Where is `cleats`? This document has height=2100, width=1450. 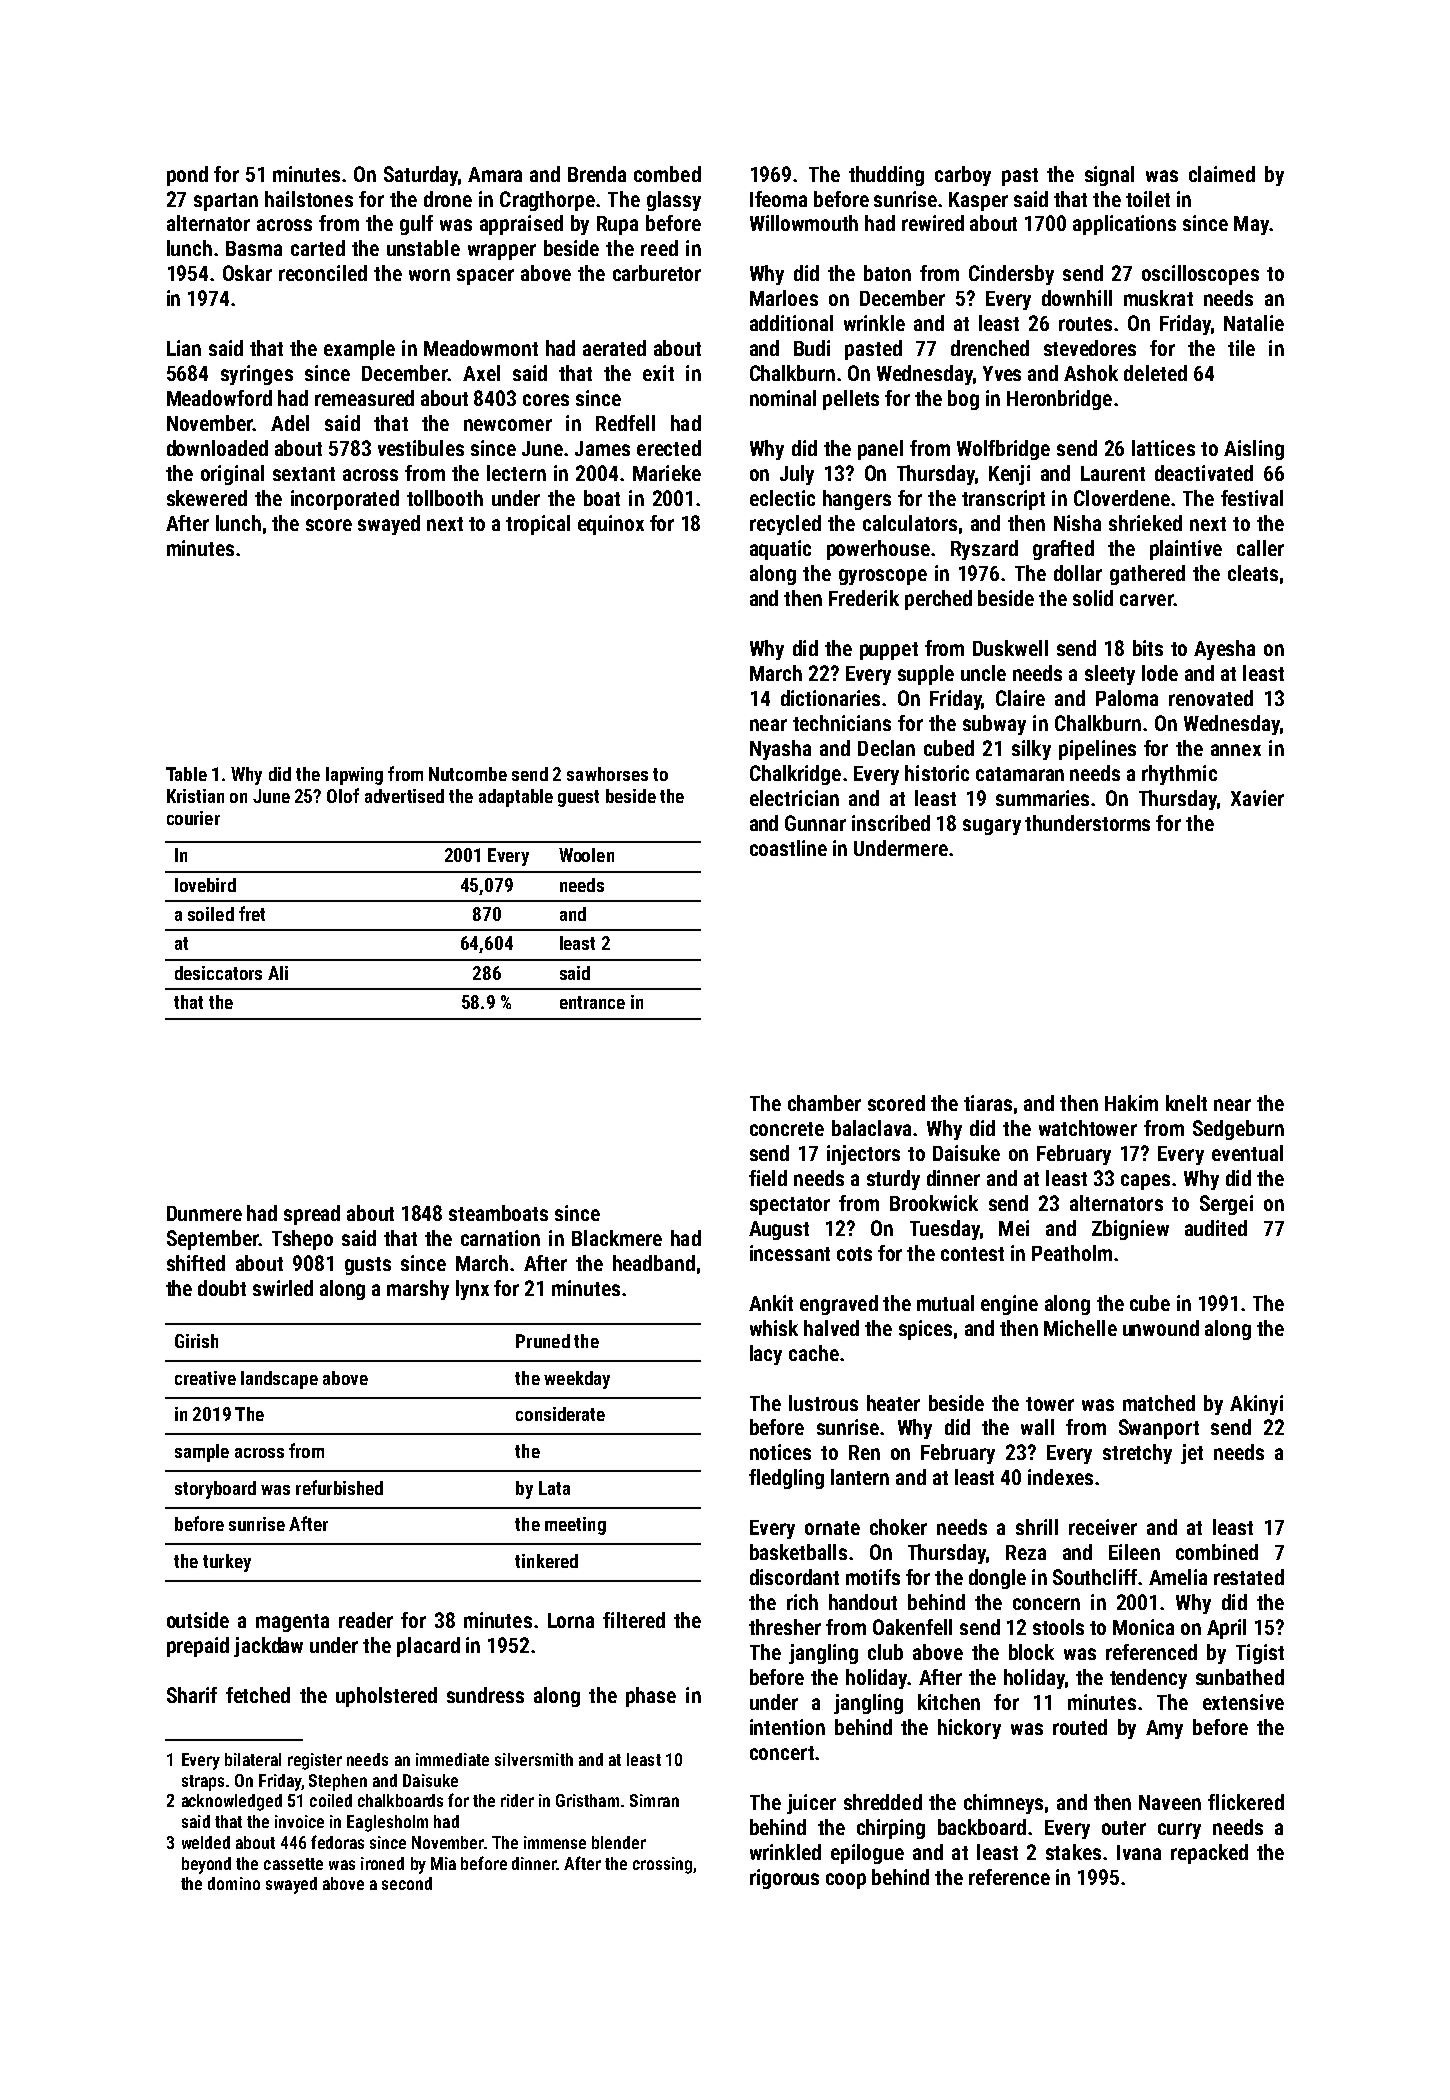 cleats is located at coordinates (1253, 573).
